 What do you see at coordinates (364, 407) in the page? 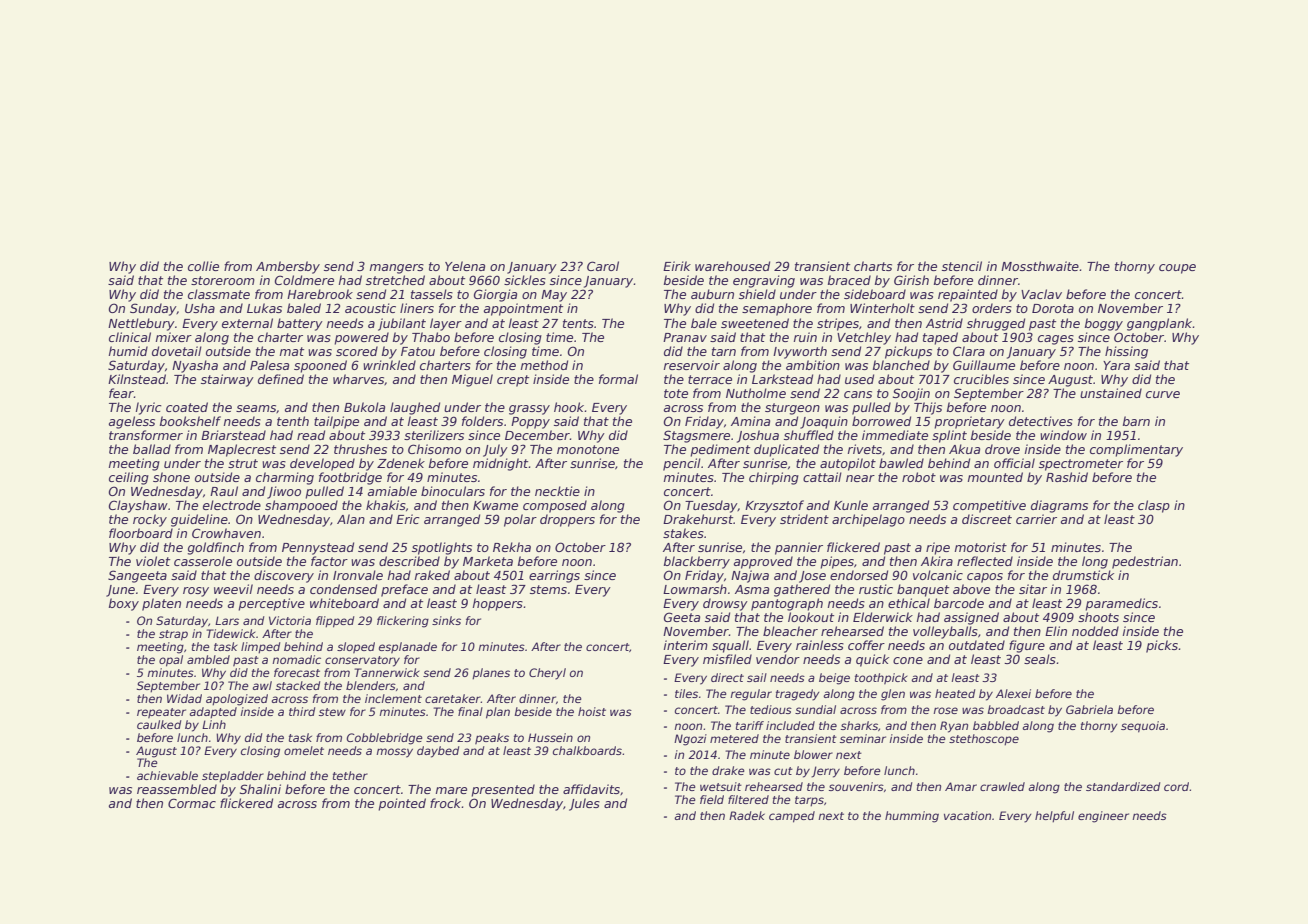
I see `Bukola` at bounding box center [364, 407].
